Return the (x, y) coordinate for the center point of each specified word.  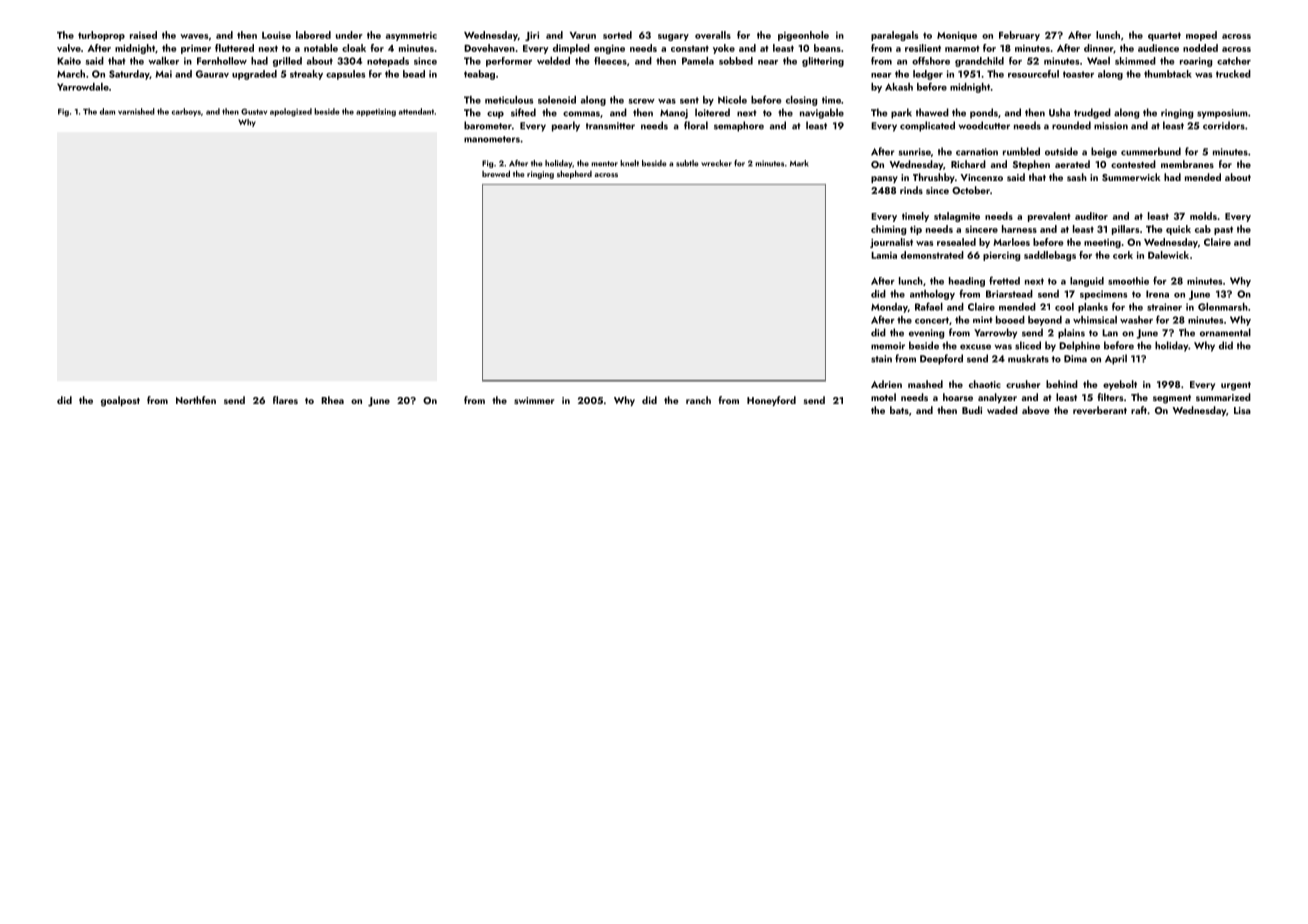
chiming (888, 230)
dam (107, 111)
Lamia (884, 255)
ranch (698, 400)
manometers (492, 139)
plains (1071, 333)
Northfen (196, 400)
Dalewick (1168, 255)
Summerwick (1131, 177)
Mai (163, 74)
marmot (962, 48)
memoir (888, 346)
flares (285, 400)
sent (689, 100)
